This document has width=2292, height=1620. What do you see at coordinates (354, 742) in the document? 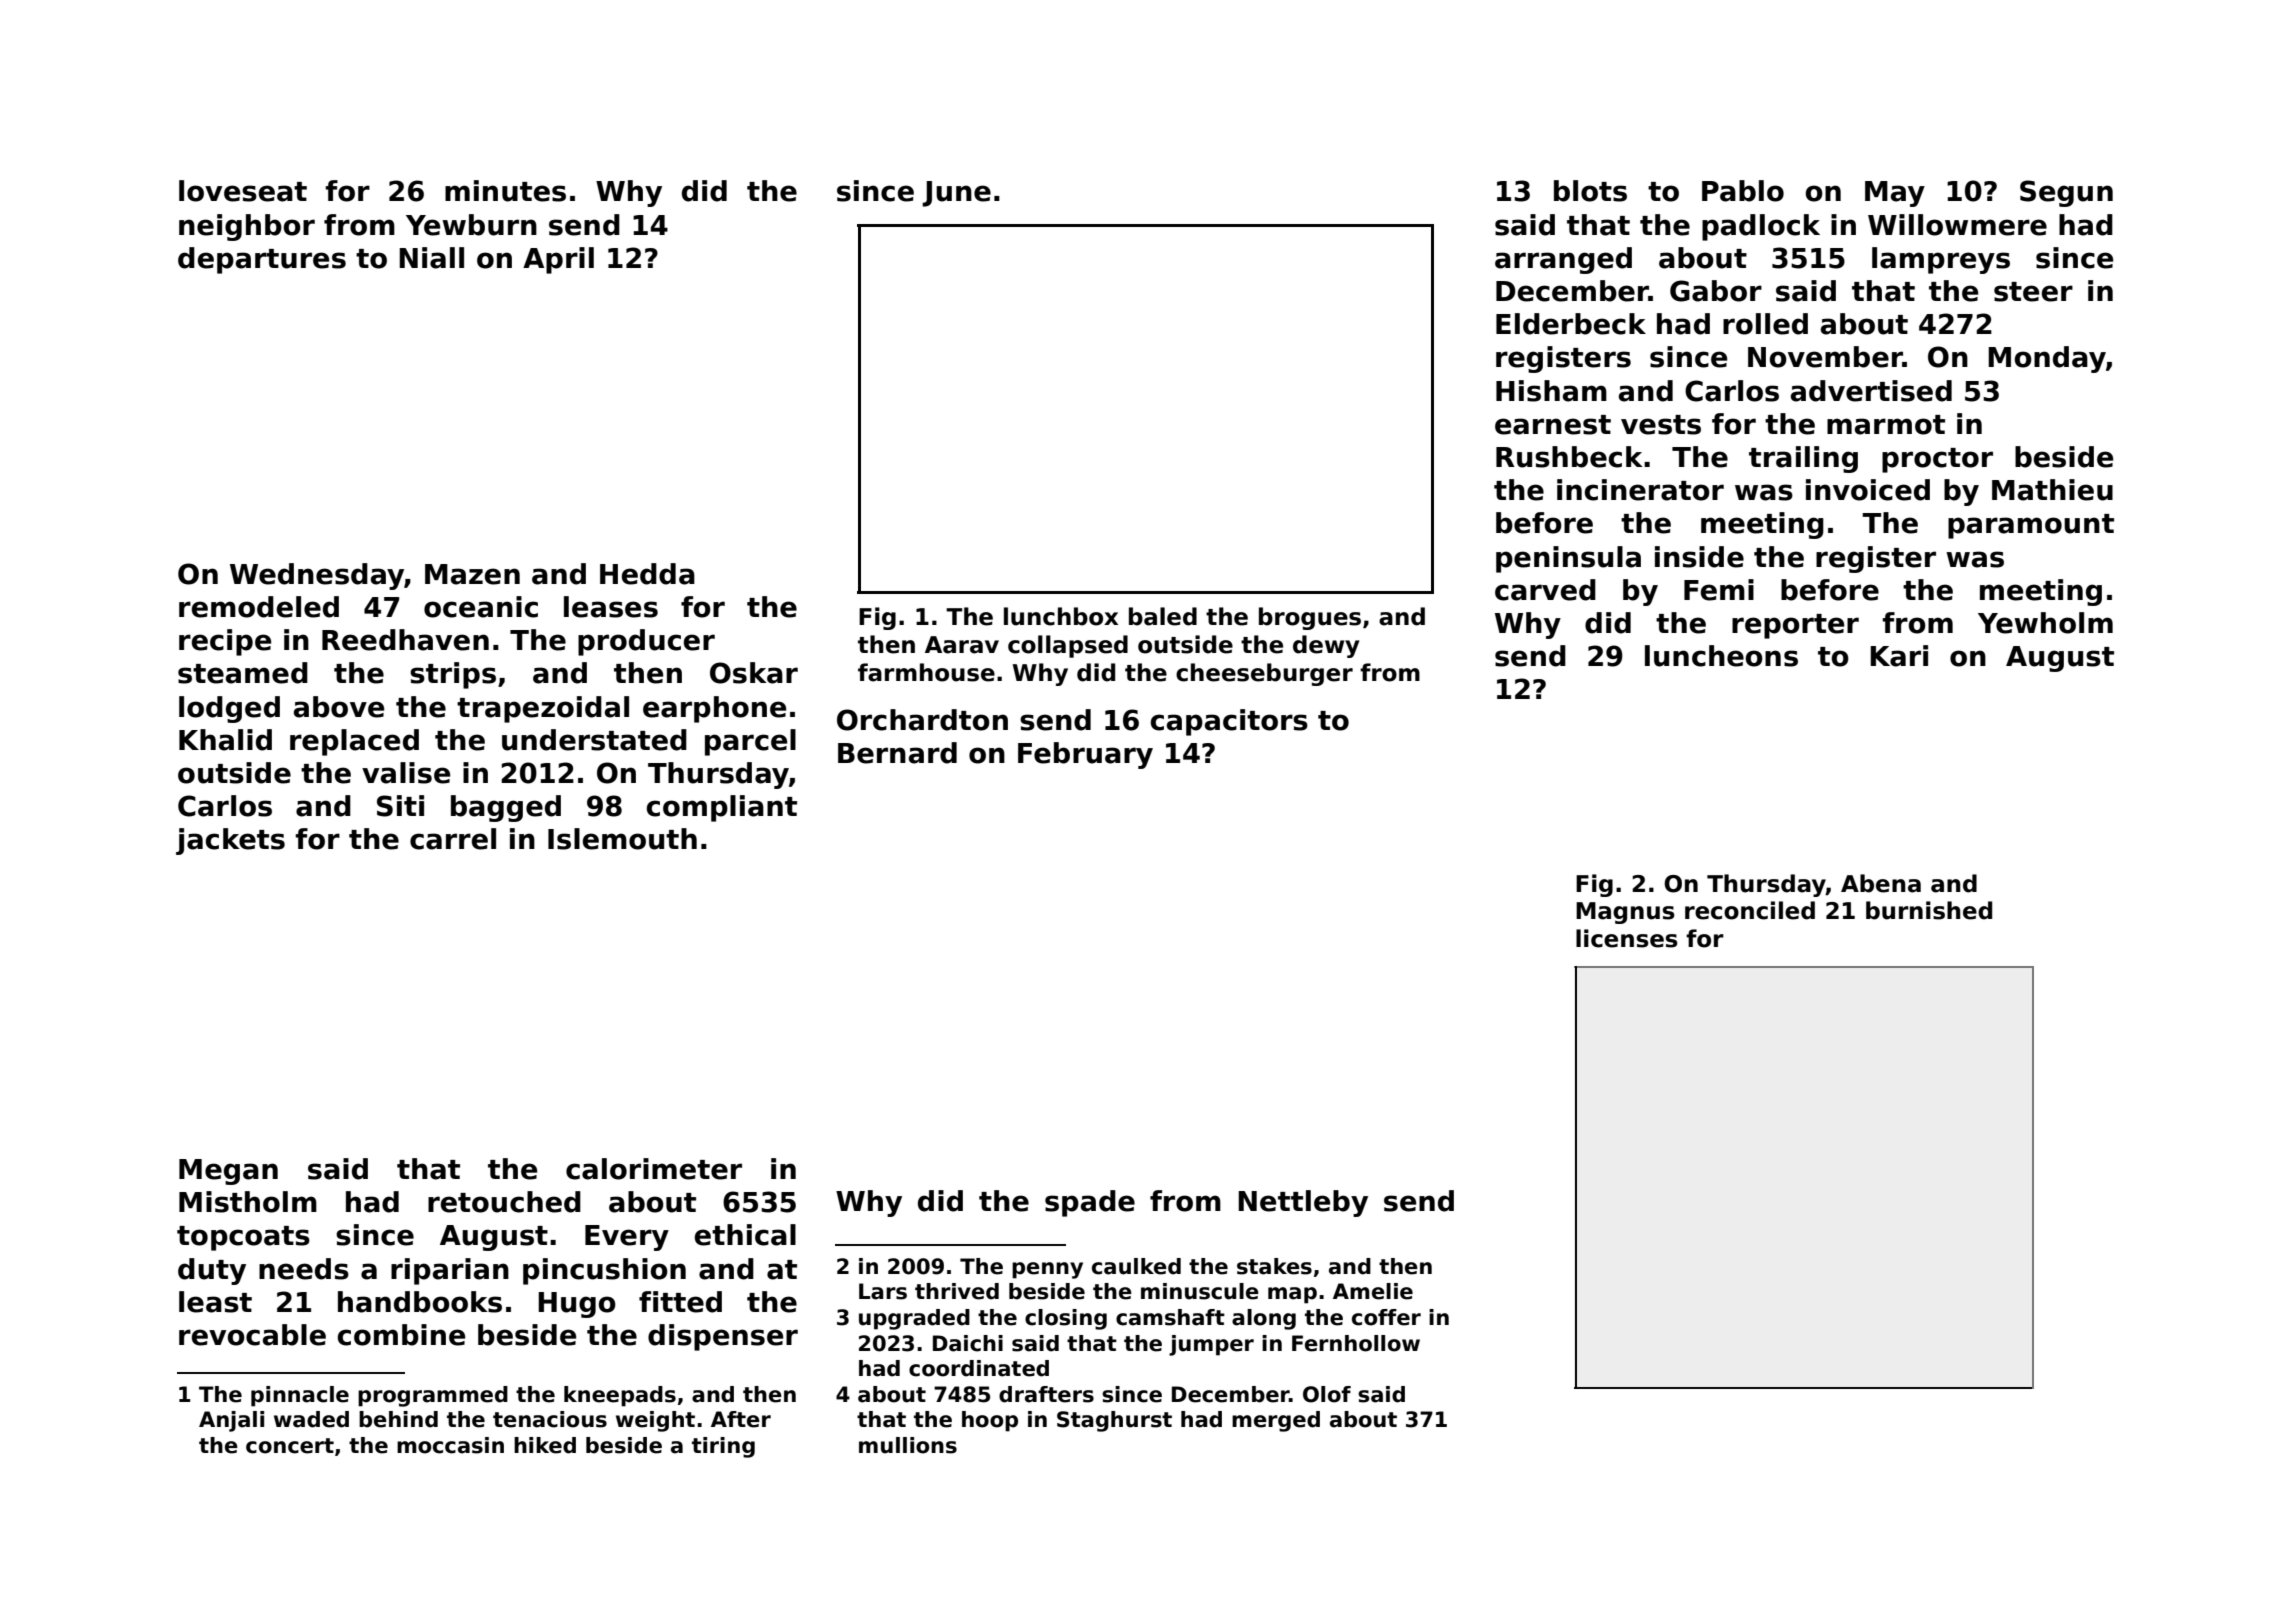
I see `replaced` at bounding box center [354, 742].
